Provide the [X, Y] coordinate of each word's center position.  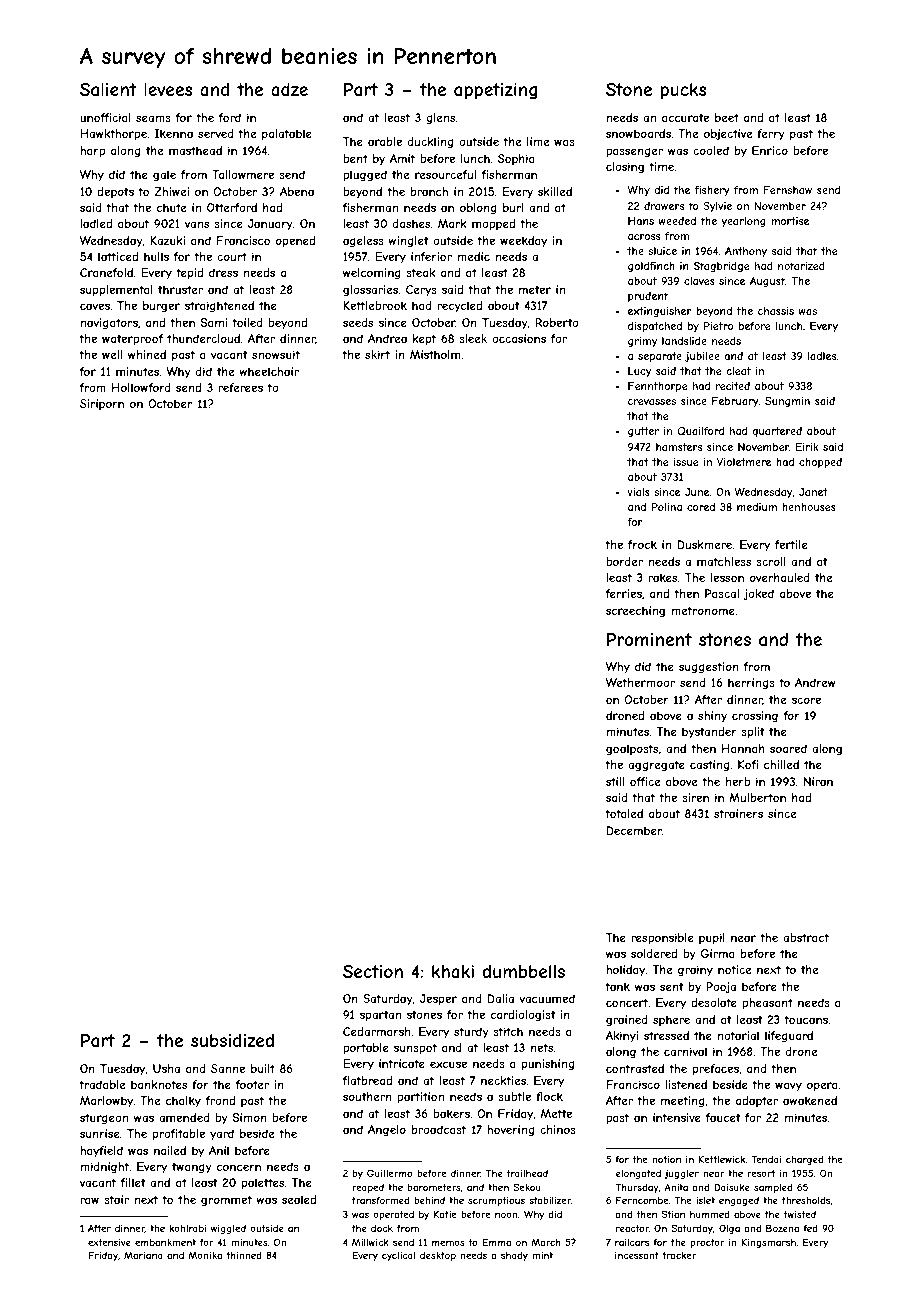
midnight [104, 1168]
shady [514, 1256]
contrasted [635, 1068]
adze [289, 89]
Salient [108, 89]
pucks [683, 91]
